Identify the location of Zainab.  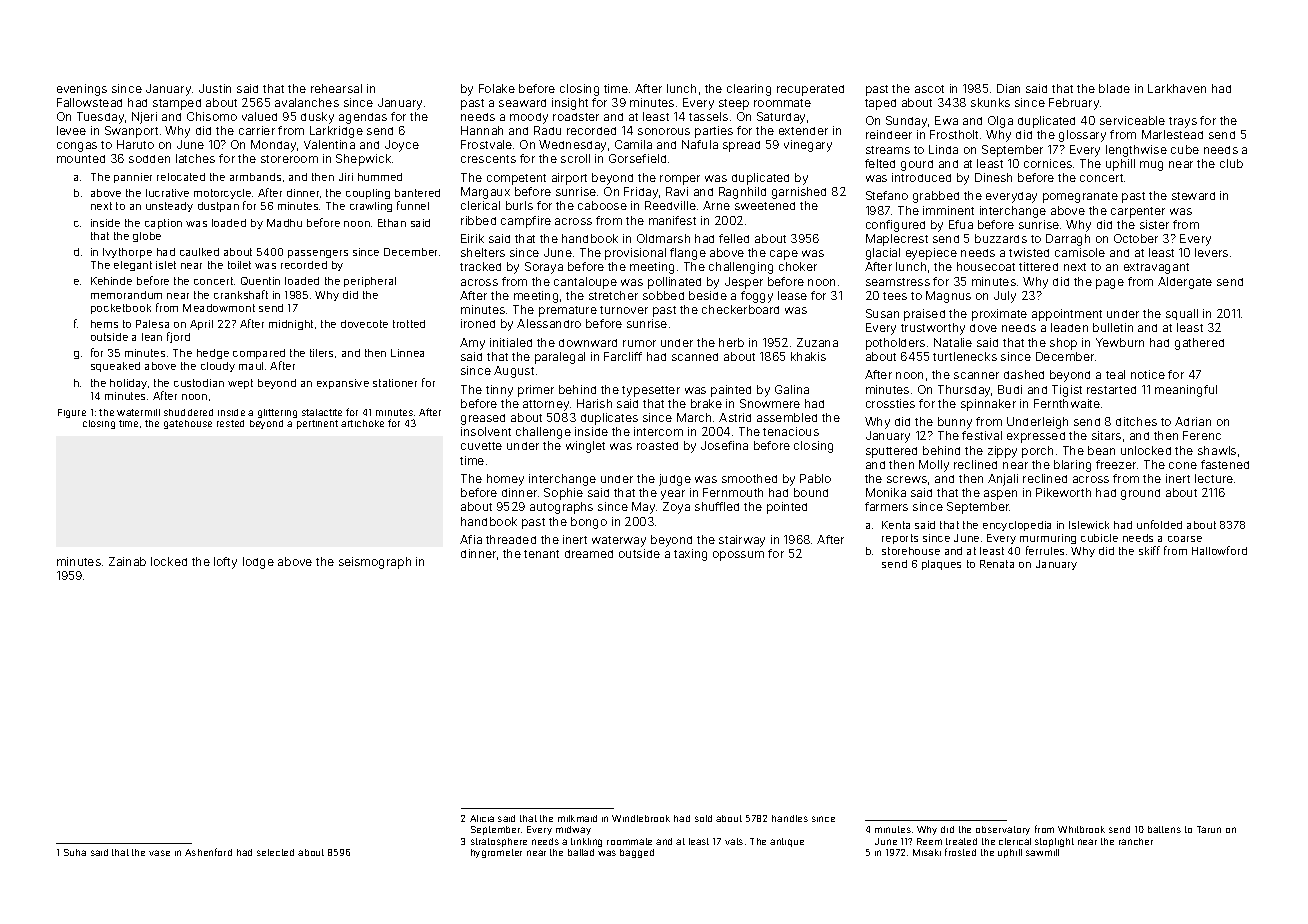
(127, 561).
